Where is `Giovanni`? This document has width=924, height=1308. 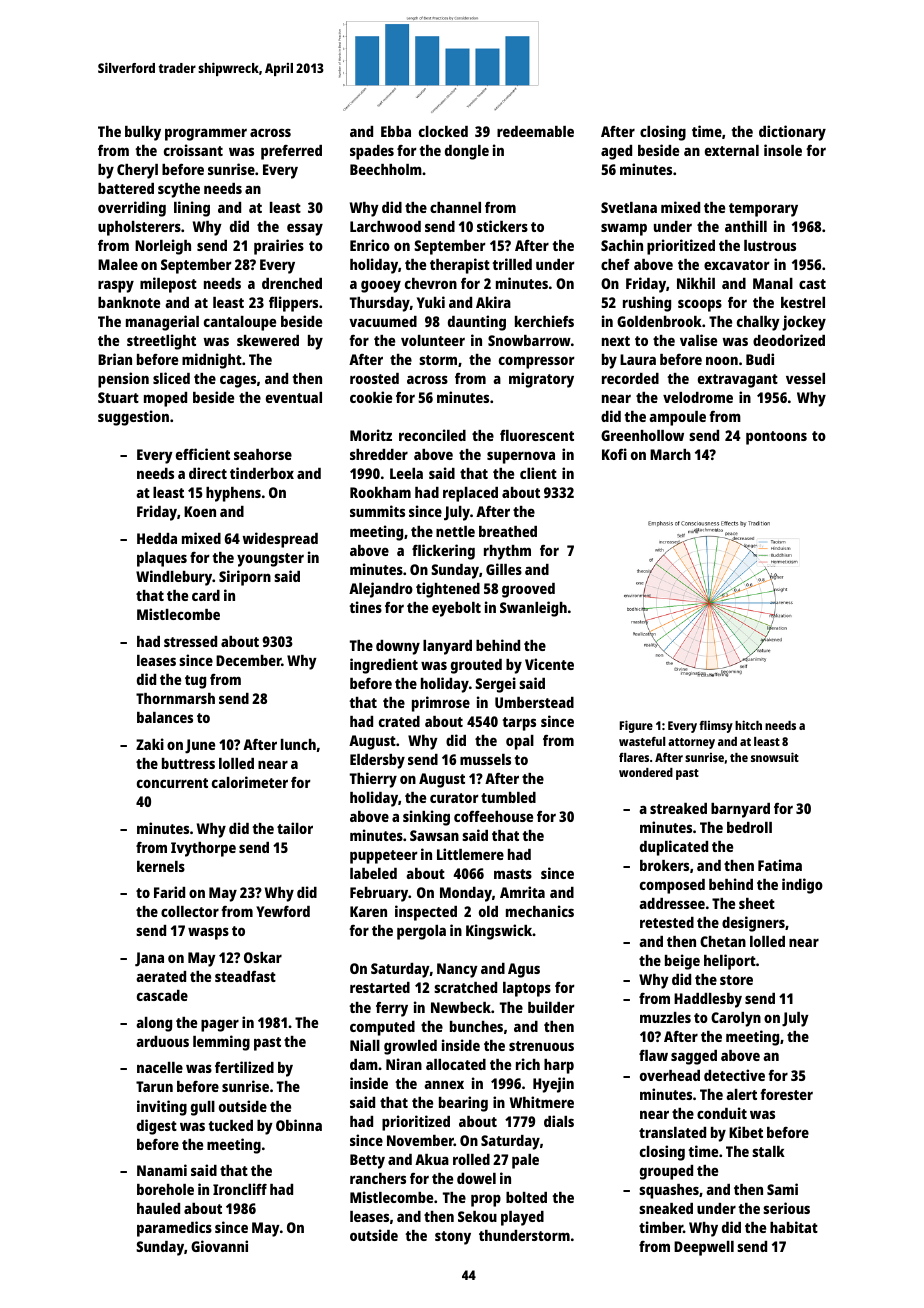
Giovanni is located at coordinates (219, 1246).
